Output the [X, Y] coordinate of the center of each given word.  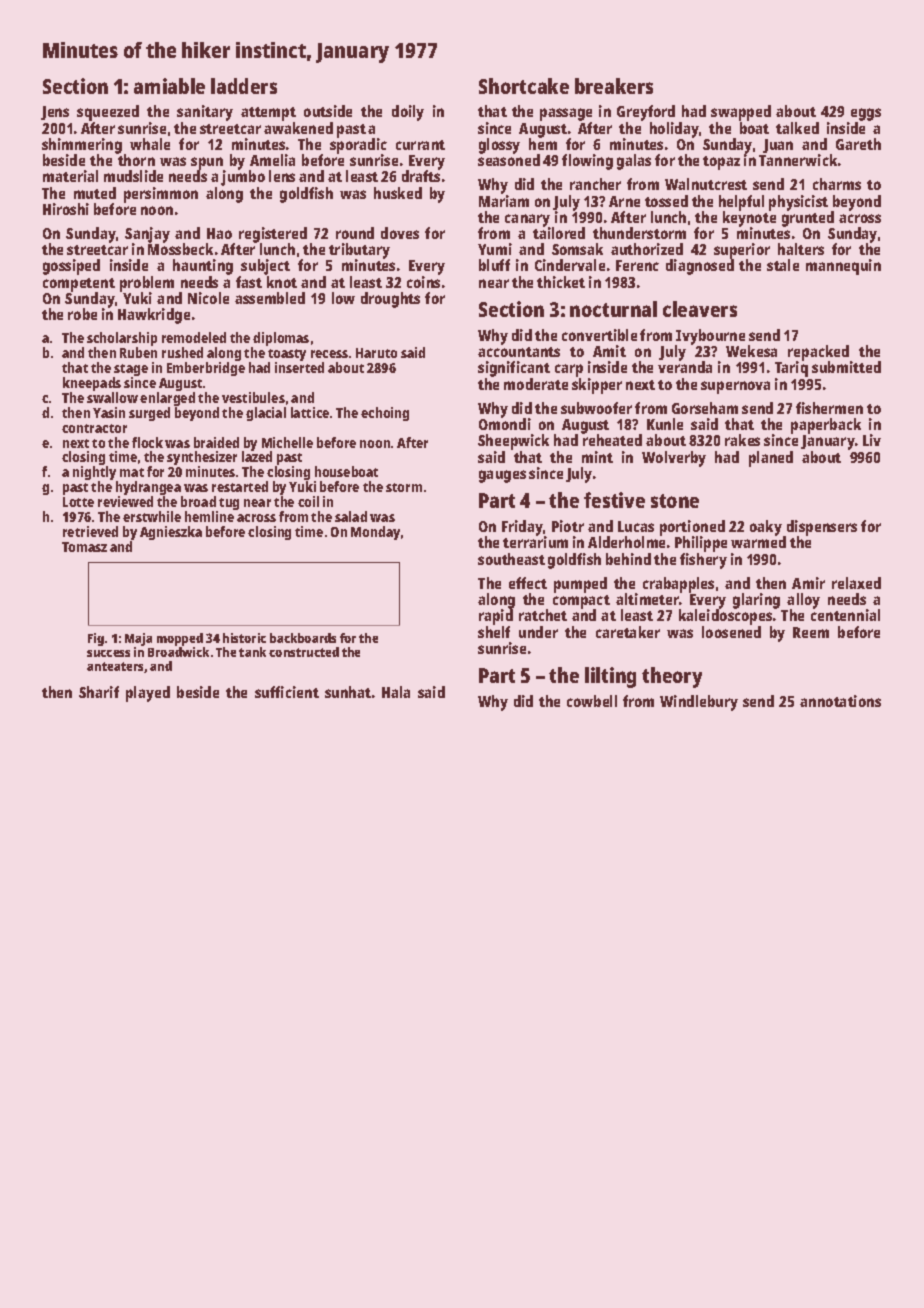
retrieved [90, 531]
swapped [741, 113]
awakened [298, 128]
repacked [820, 353]
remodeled [194, 337]
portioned [692, 528]
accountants [519, 352]
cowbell [592, 701]
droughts [390, 300]
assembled [270, 298]
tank [252, 652]
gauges [502, 476]
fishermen [829, 408]
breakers [614, 86]
